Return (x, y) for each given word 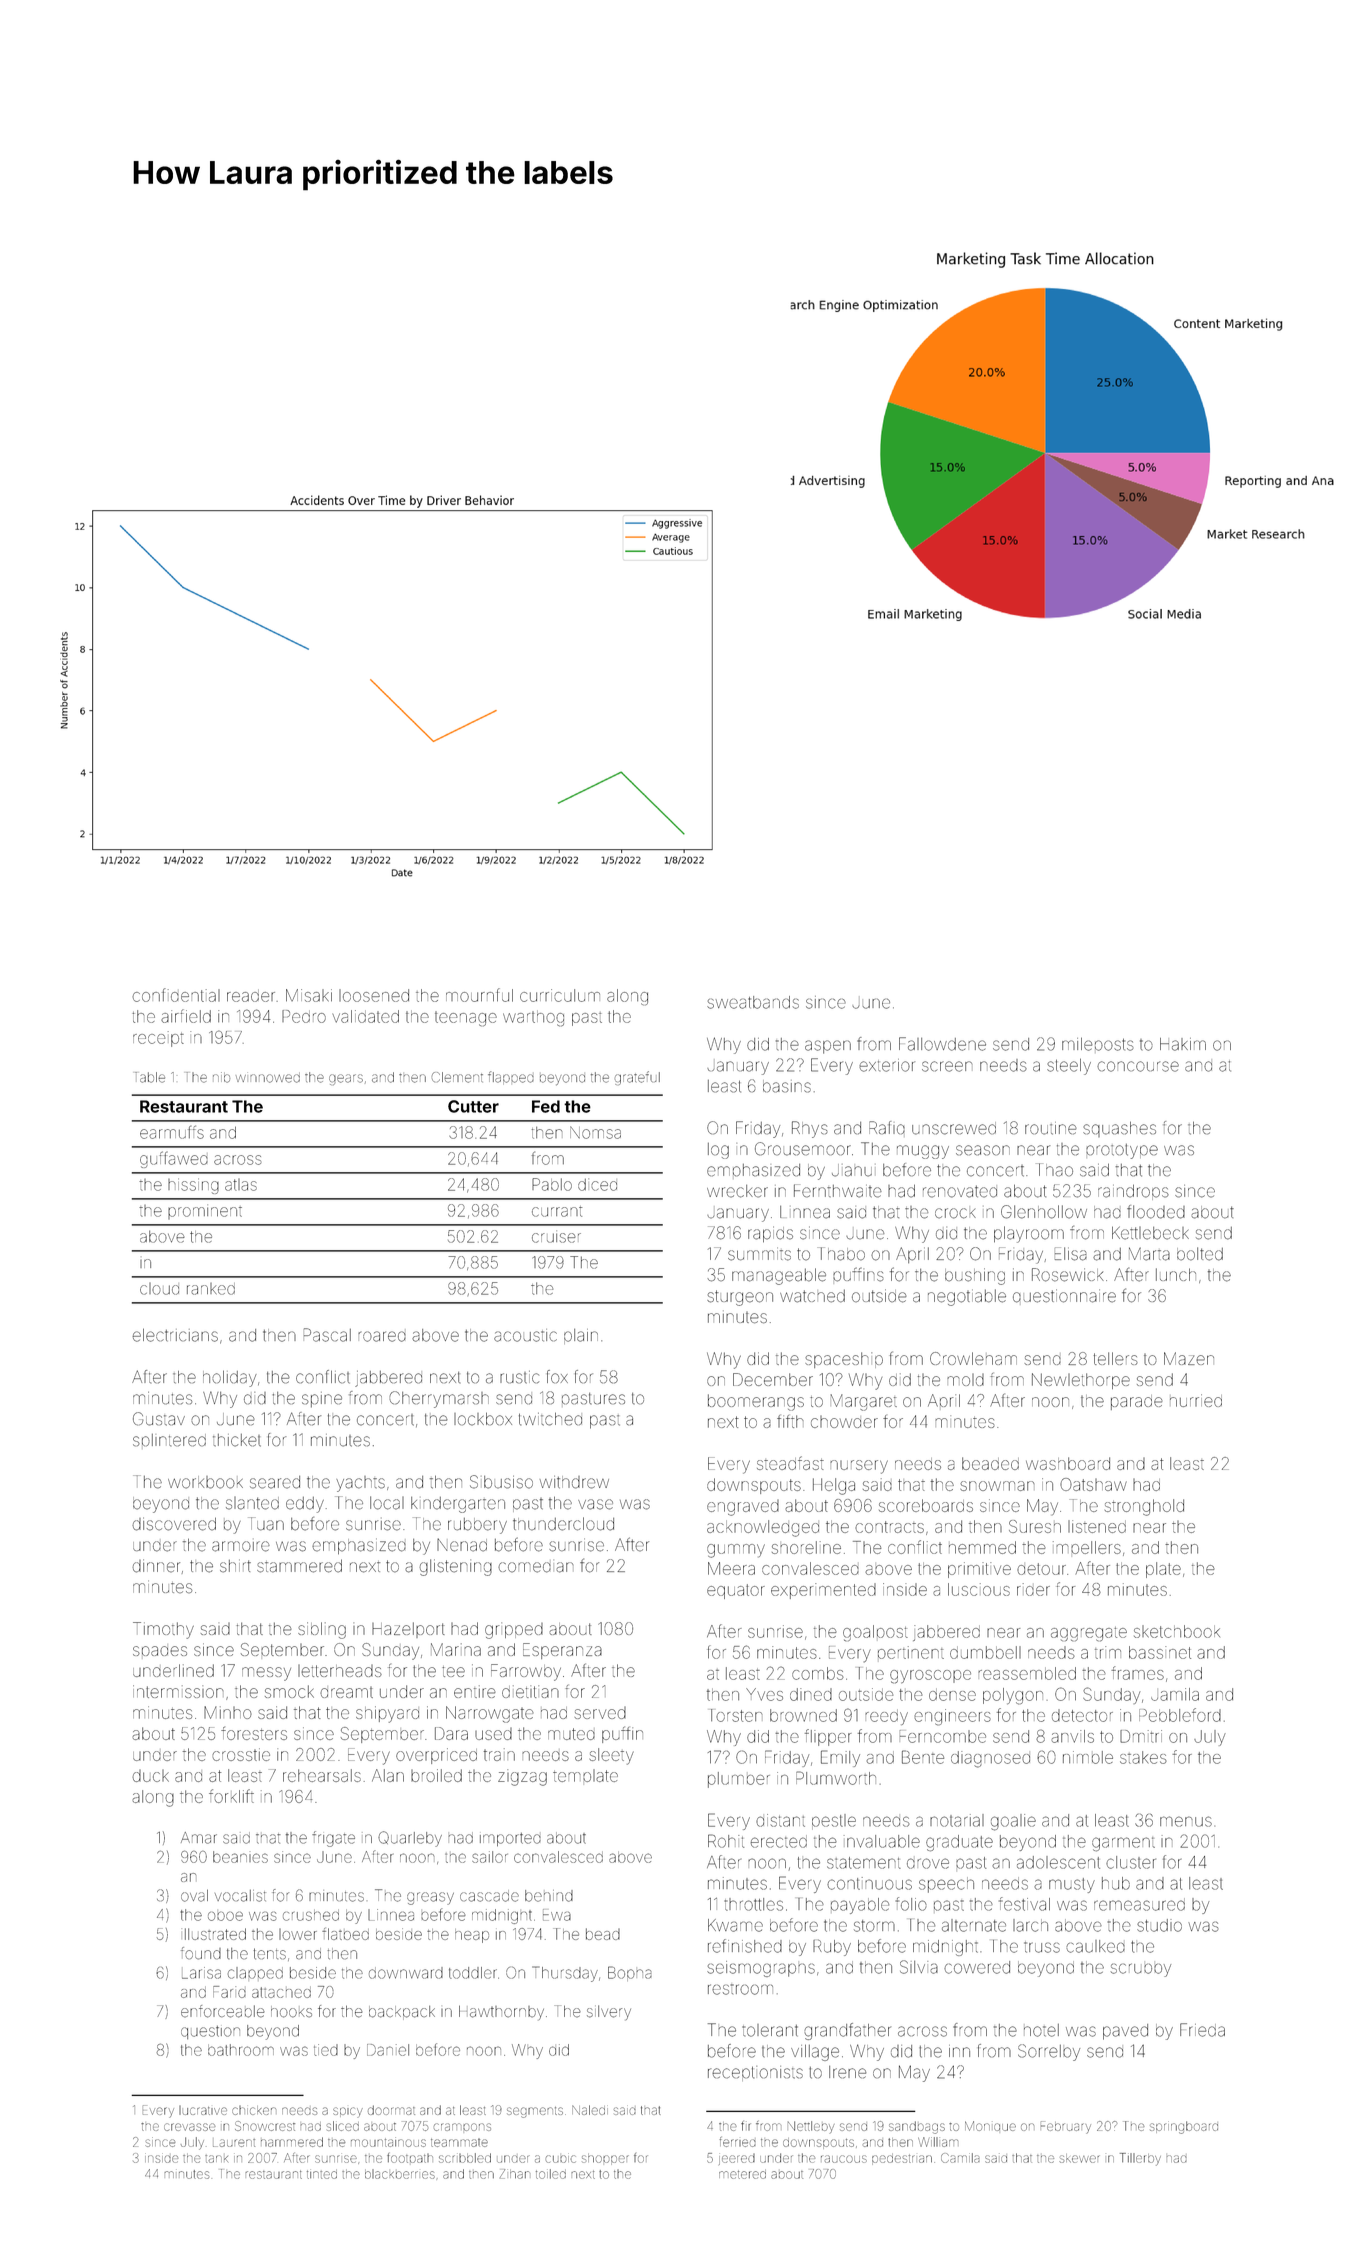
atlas (241, 1185)
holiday (230, 1379)
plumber (739, 1780)
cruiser (556, 1236)
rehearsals (322, 1775)
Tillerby (1140, 2159)
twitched (550, 1419)
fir (746, 2126)
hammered (292, 2142)
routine (1051, 1128)
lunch (1176, 1274)
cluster (1131, 1862)
